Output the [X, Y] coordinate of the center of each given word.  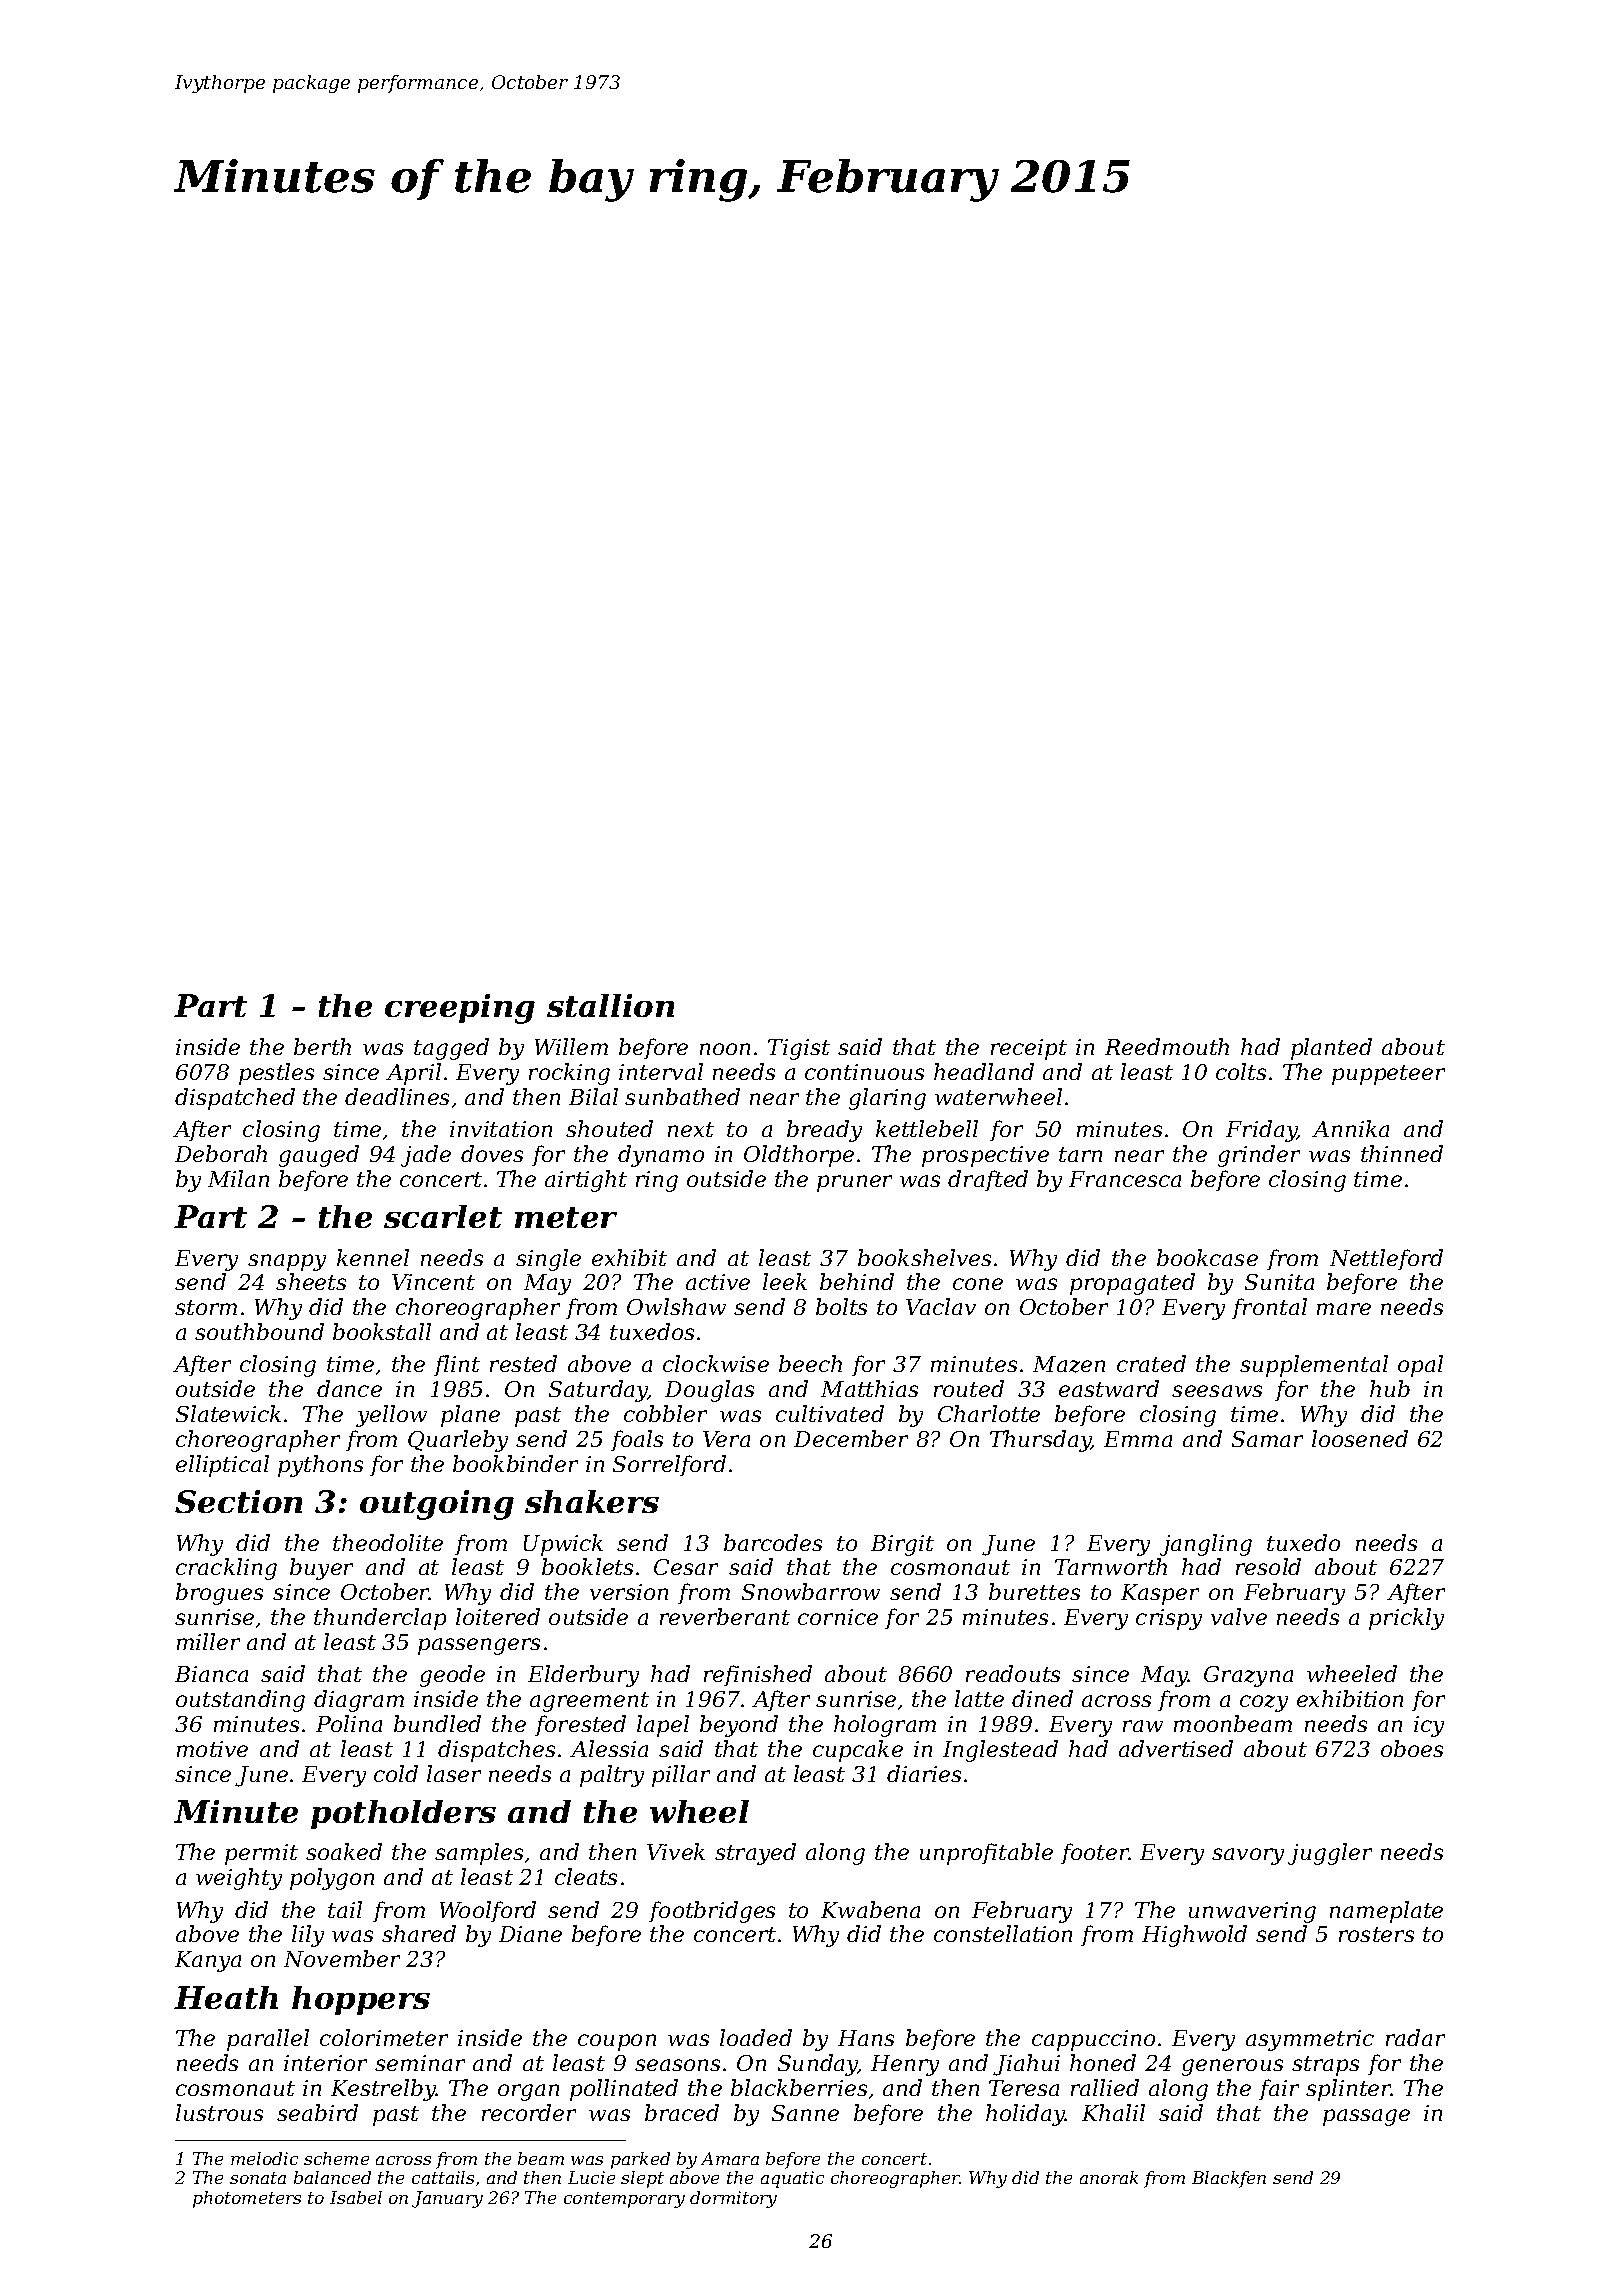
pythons [320, 1466]
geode [452, 1676]
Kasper [1160, 1594]
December [851, 1438]
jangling [1206, 1545]
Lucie [591, 2177]
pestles [276, 1074]
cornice [838, 1617]
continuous [864, 1072]
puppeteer [1388, 1075]
